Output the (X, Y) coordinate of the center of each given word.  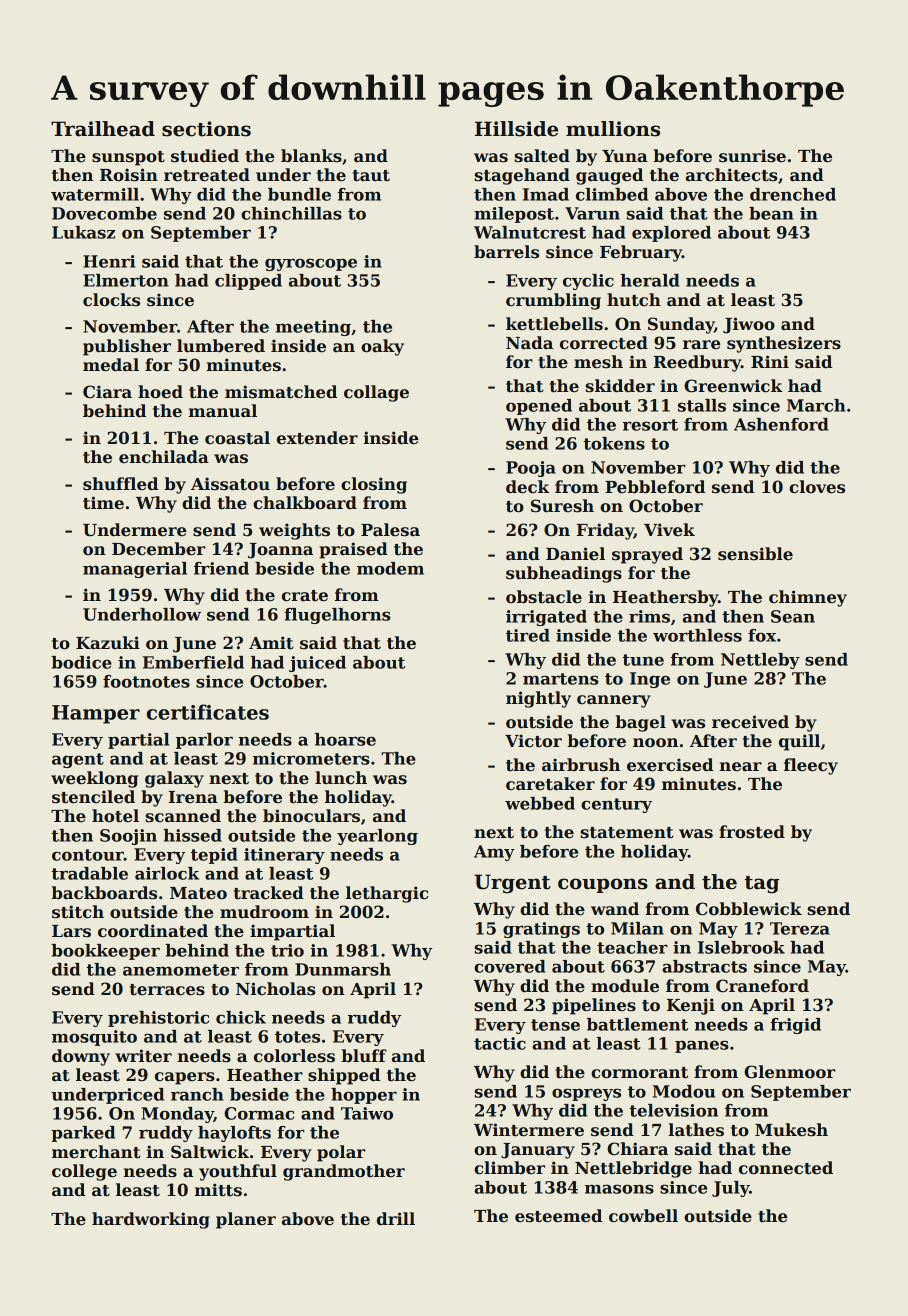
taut (371, 176)
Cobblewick (749, 909)
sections (206, 129)
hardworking (151, 1220)
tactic (500, 1043)
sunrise (752, 156)
